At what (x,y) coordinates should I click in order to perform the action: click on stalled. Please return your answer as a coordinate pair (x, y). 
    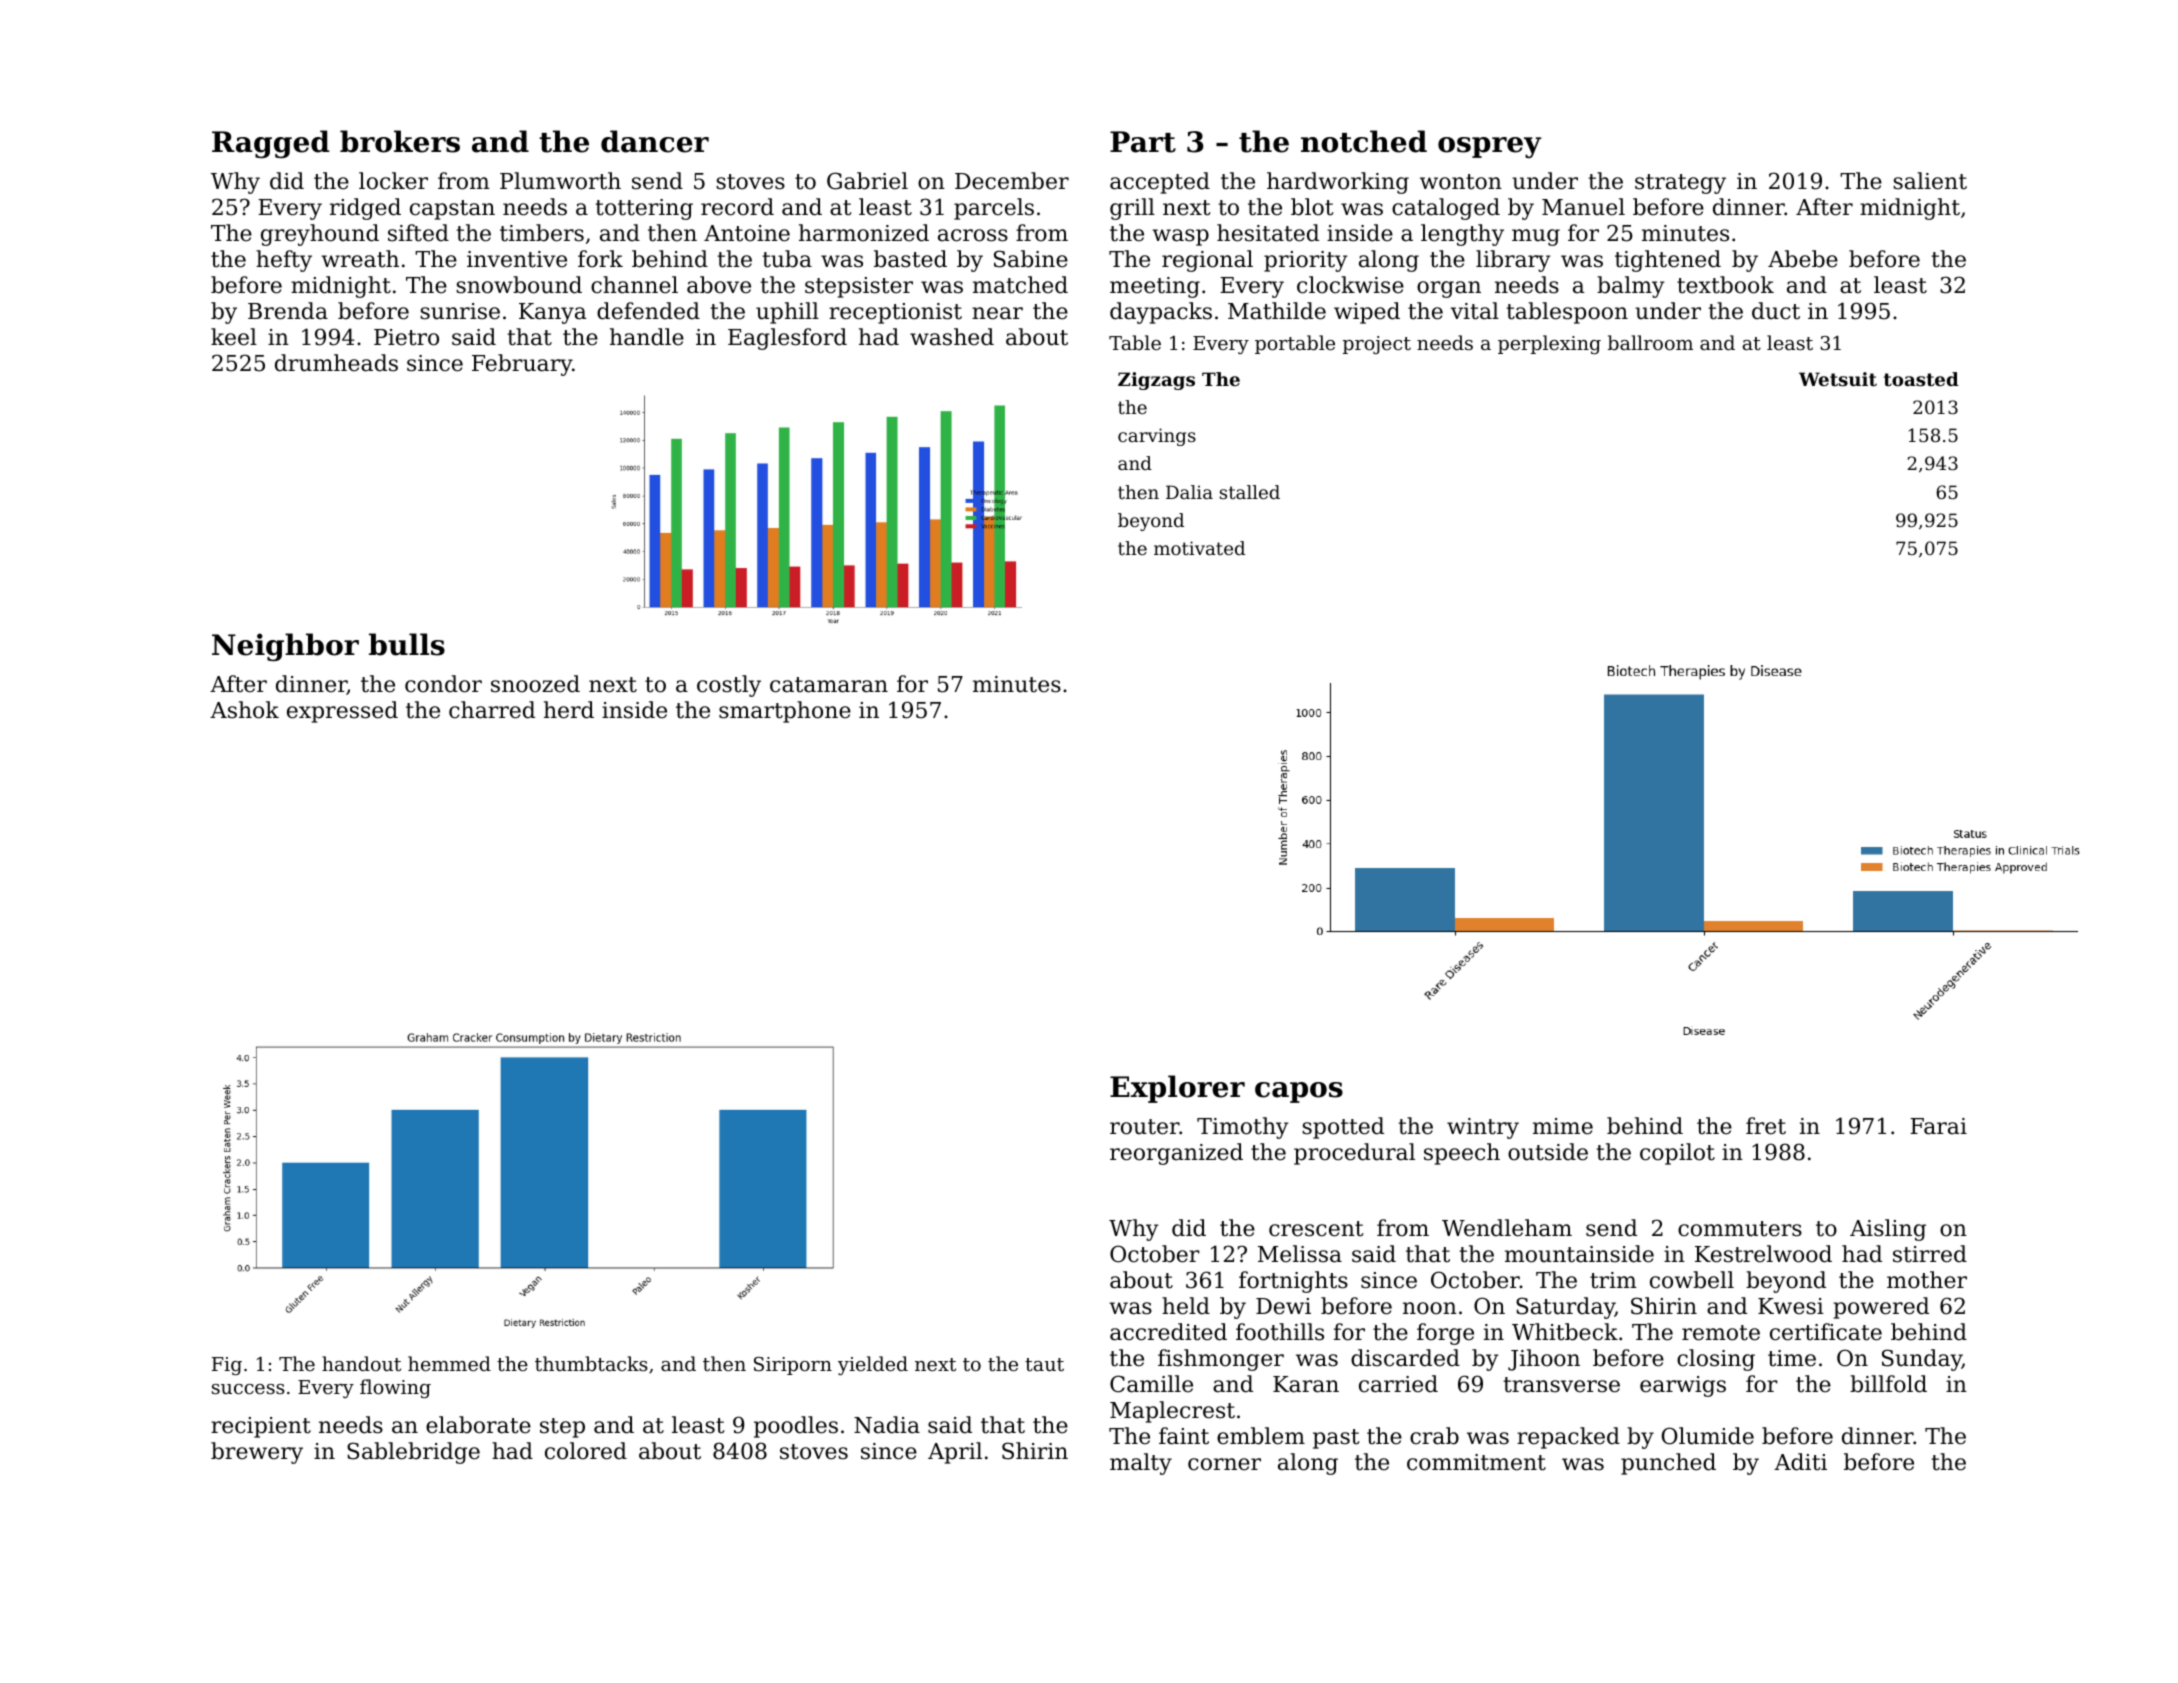
    Looking at the image, I should click on (1250, 492).
